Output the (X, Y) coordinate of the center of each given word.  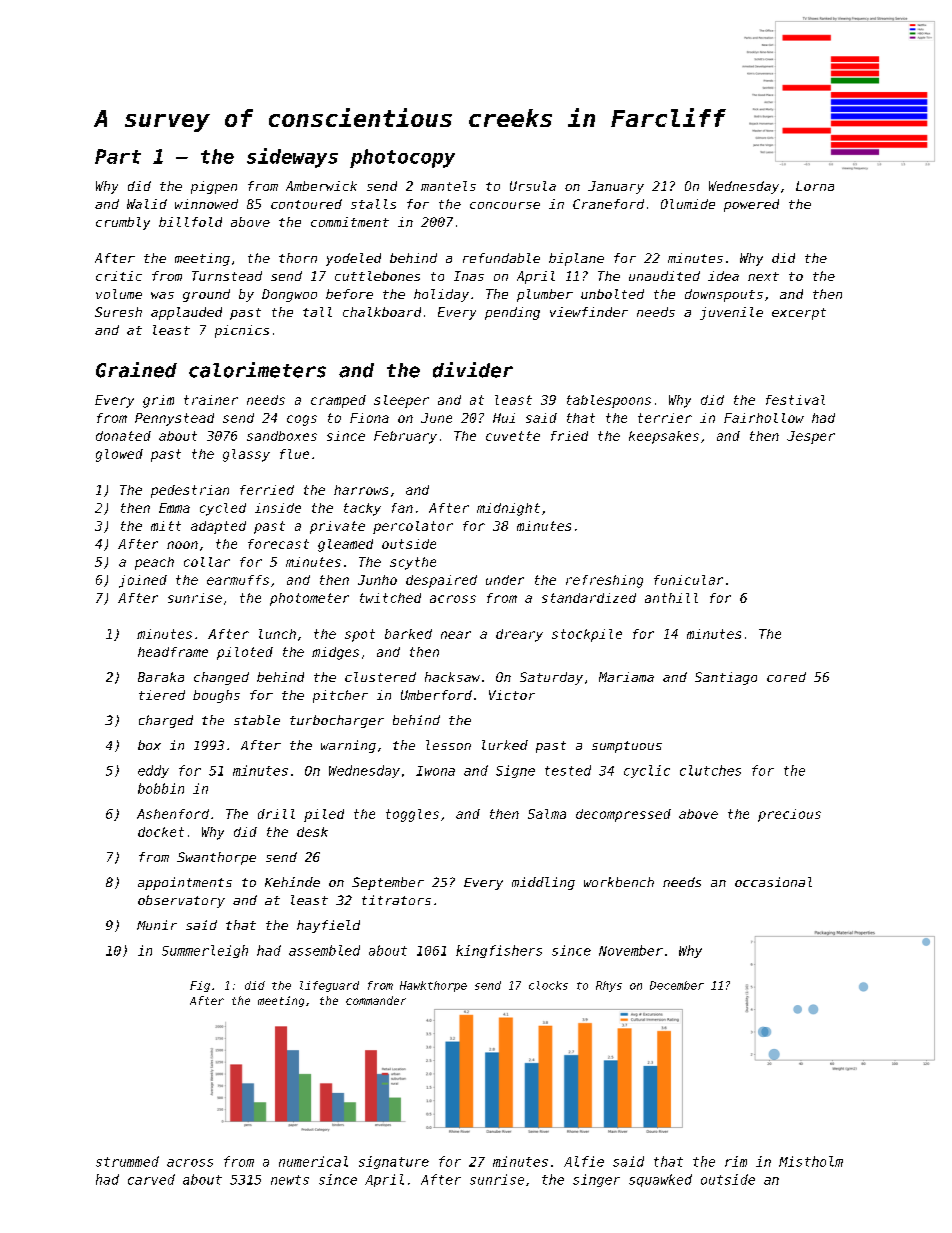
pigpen (214, 187)
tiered (162, 695)
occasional (773, 882)
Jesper (811, 437)
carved (151, 1179)
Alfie (584, 1161)
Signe (515, 771)
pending (512, 313)
